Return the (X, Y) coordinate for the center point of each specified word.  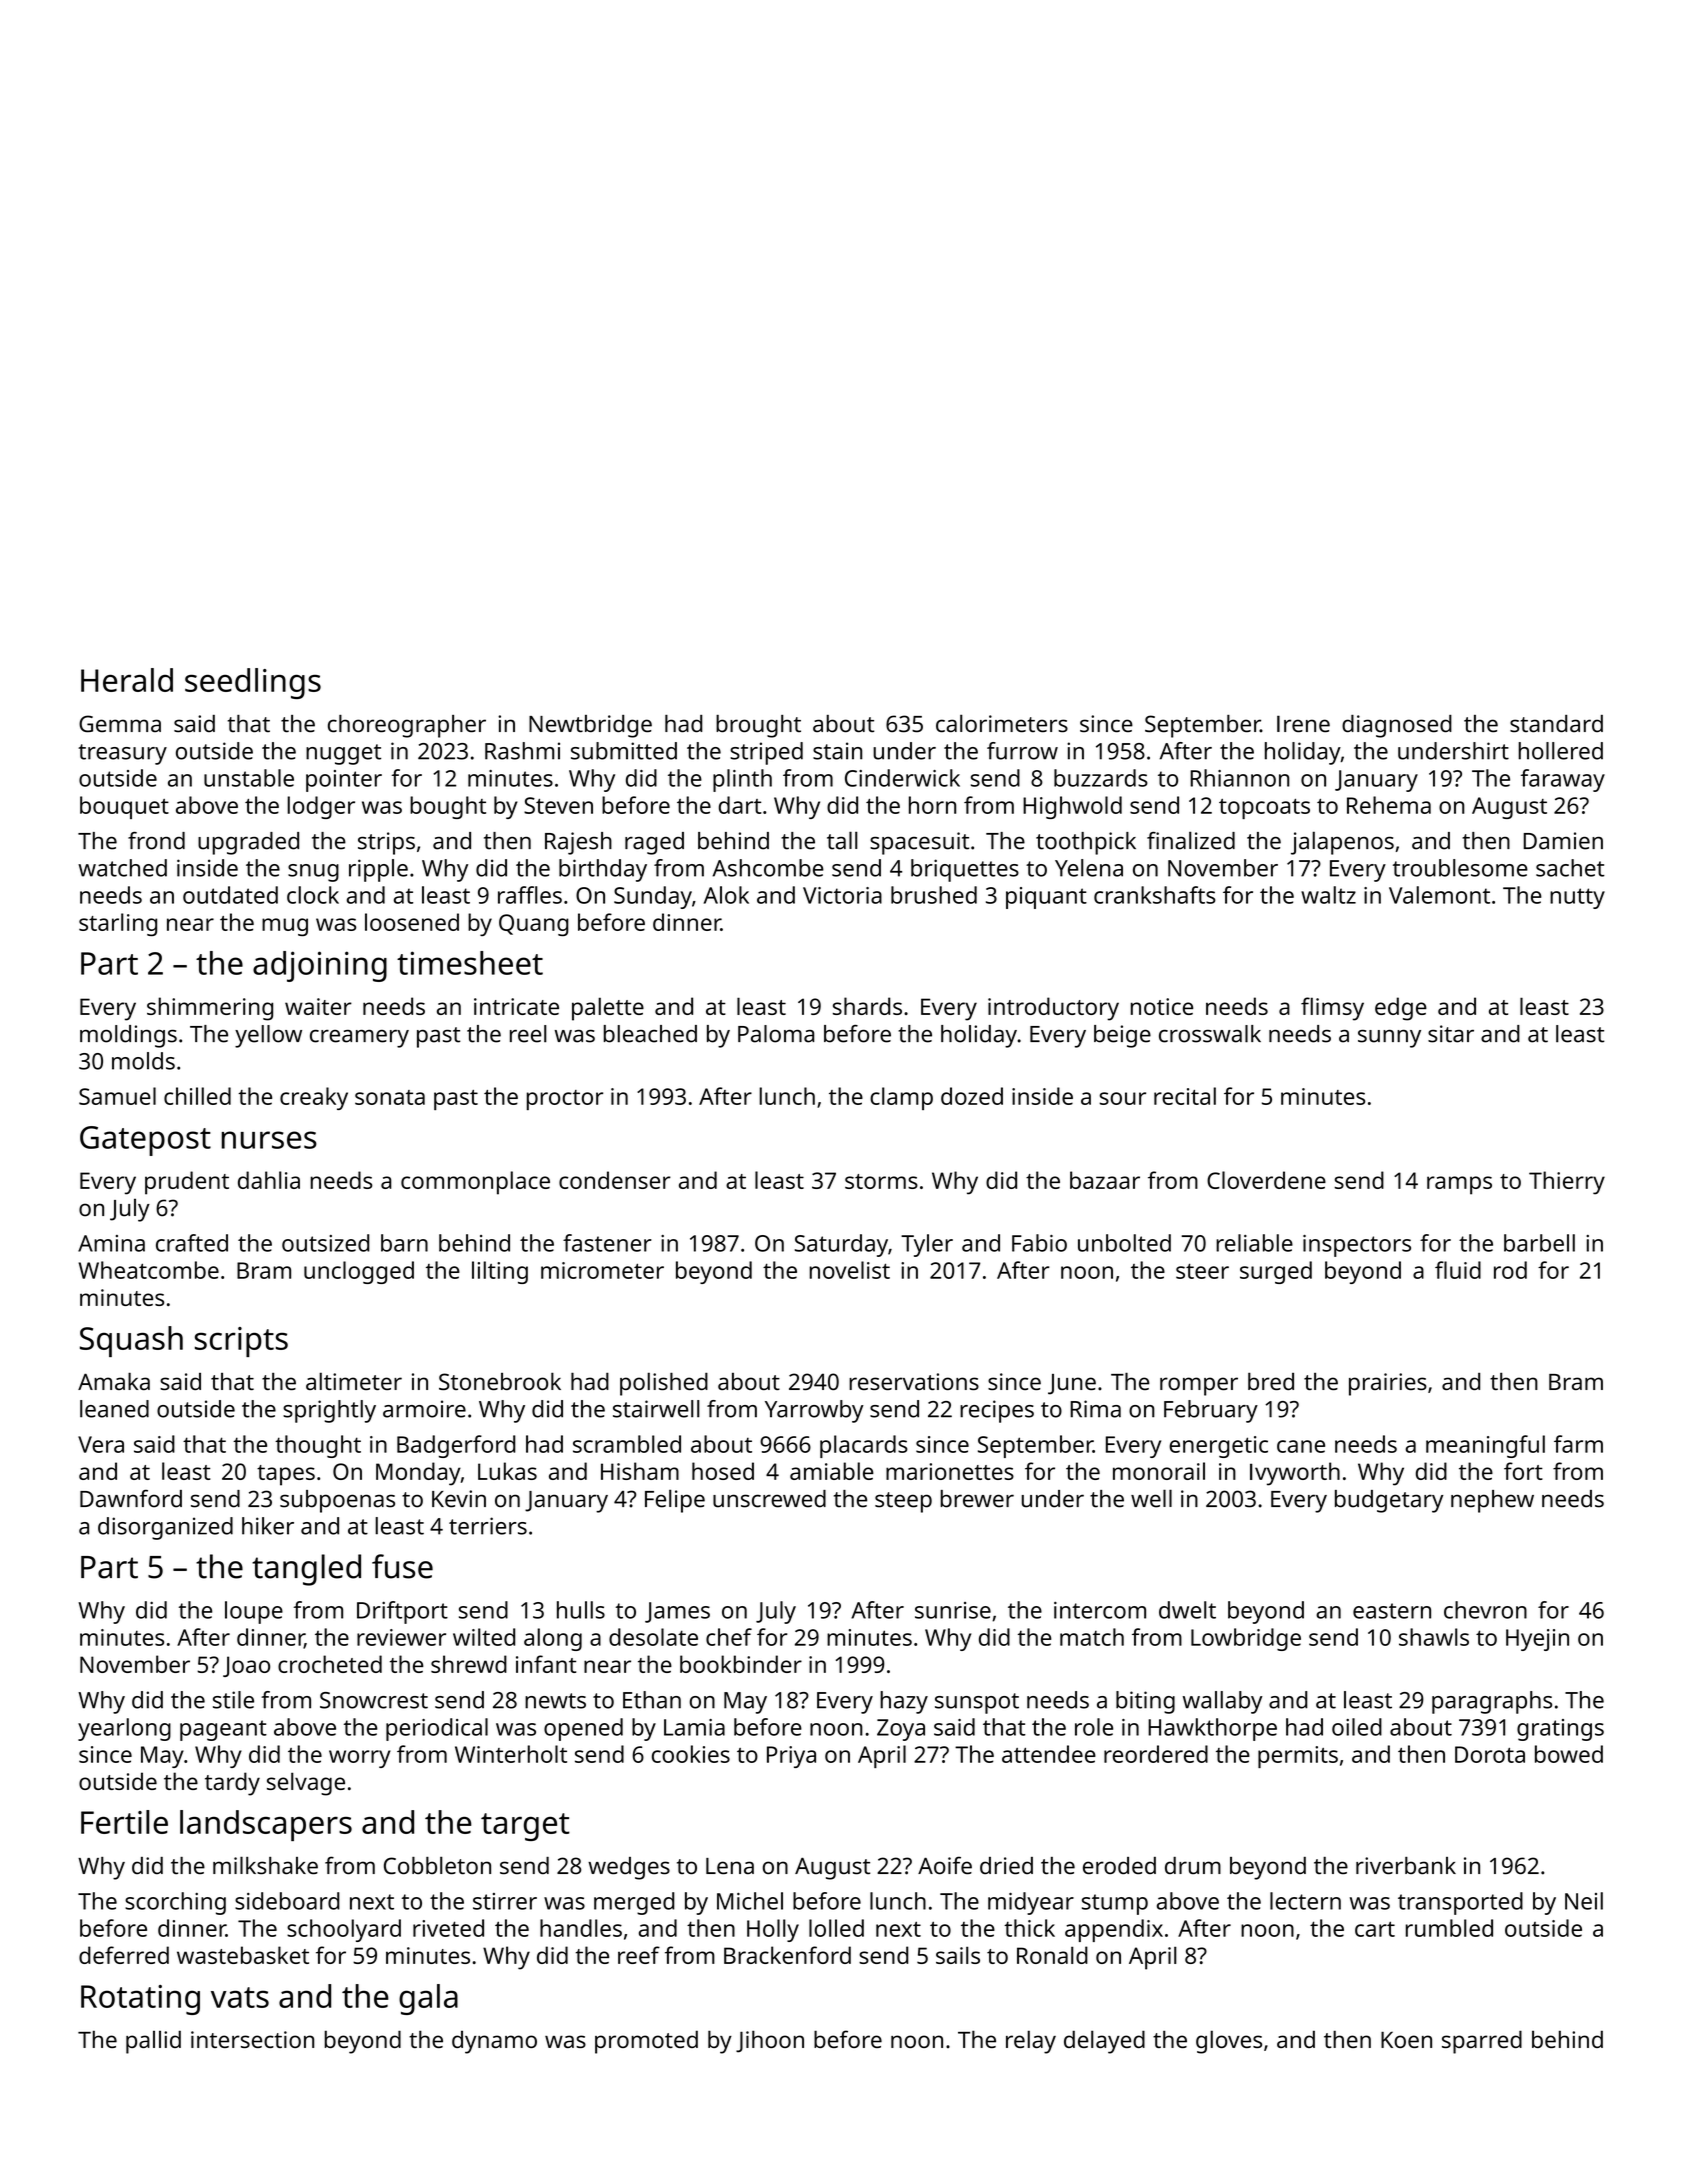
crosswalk (1210, 1034)
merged (634, 1903)
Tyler (927, 1245)
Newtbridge (590, 726)
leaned (114, 1409)
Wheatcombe (148, 1270)
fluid (1458, 1270)
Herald (127, 680)
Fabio (1039, 1243)
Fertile (124, 1822)
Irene (1303, 724)
